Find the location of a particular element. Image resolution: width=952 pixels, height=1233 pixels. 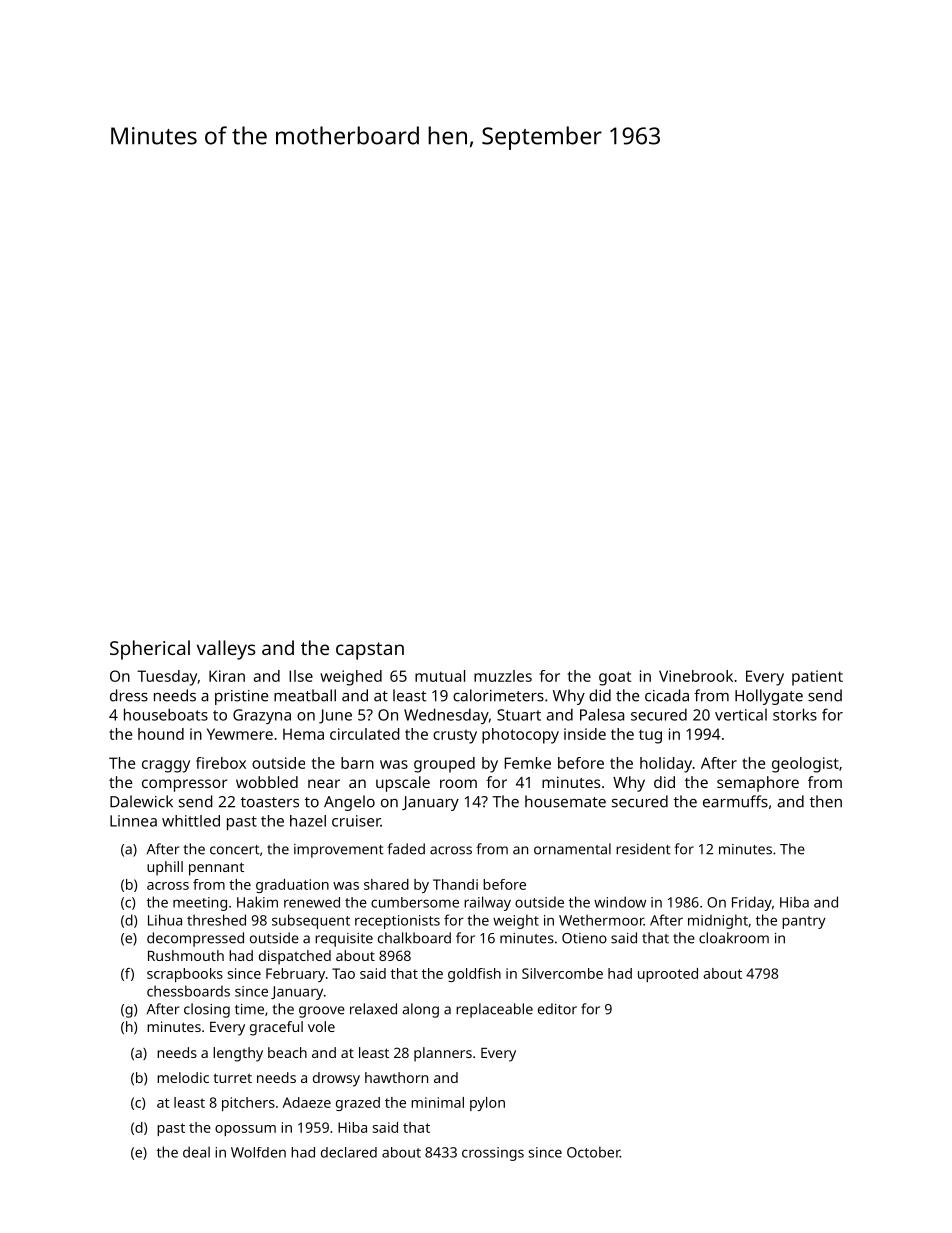

Thandi is located at coordinates (455, 884).
